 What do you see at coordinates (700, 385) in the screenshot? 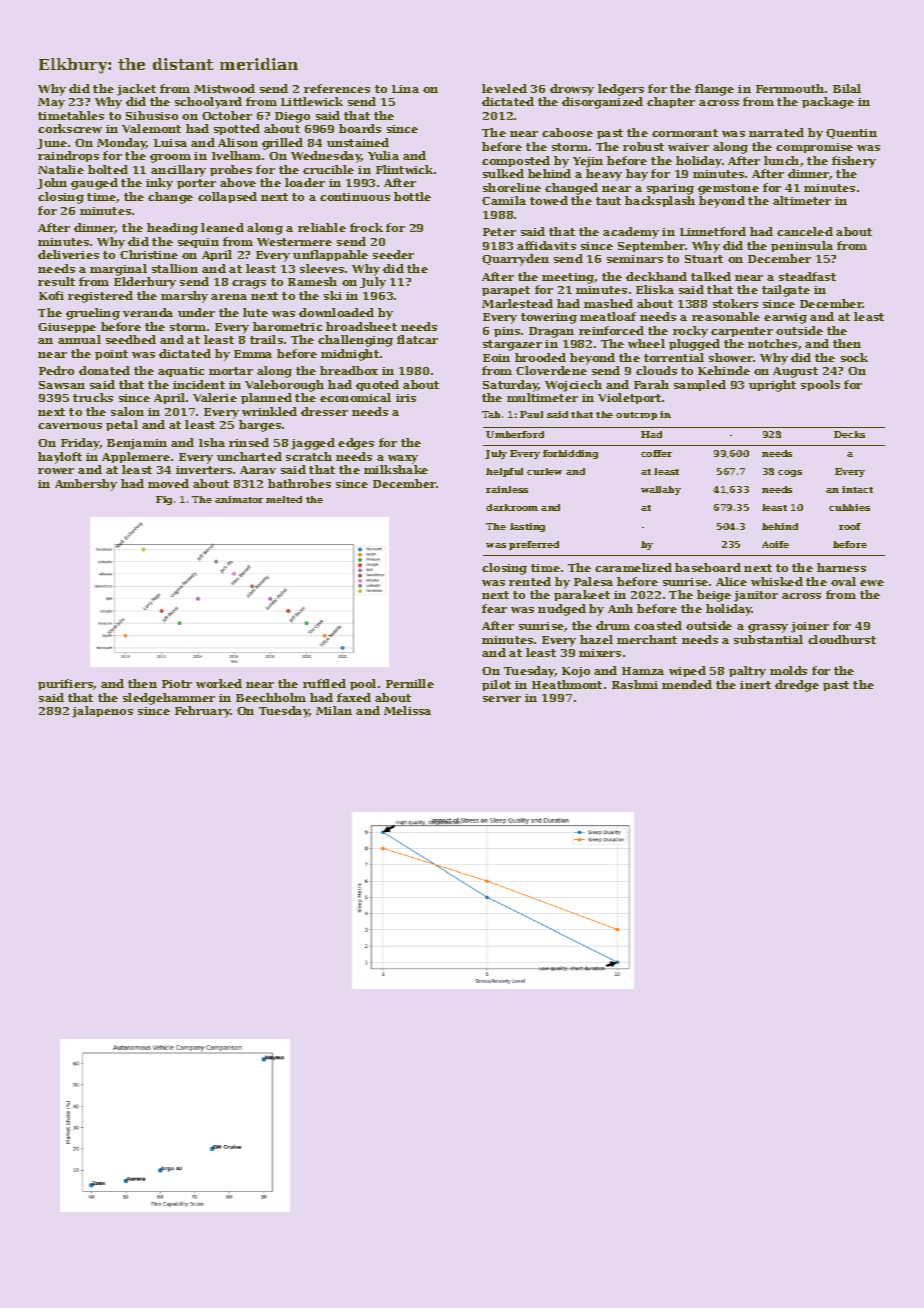
I see `sampled` at bounding box center [700, 385].
